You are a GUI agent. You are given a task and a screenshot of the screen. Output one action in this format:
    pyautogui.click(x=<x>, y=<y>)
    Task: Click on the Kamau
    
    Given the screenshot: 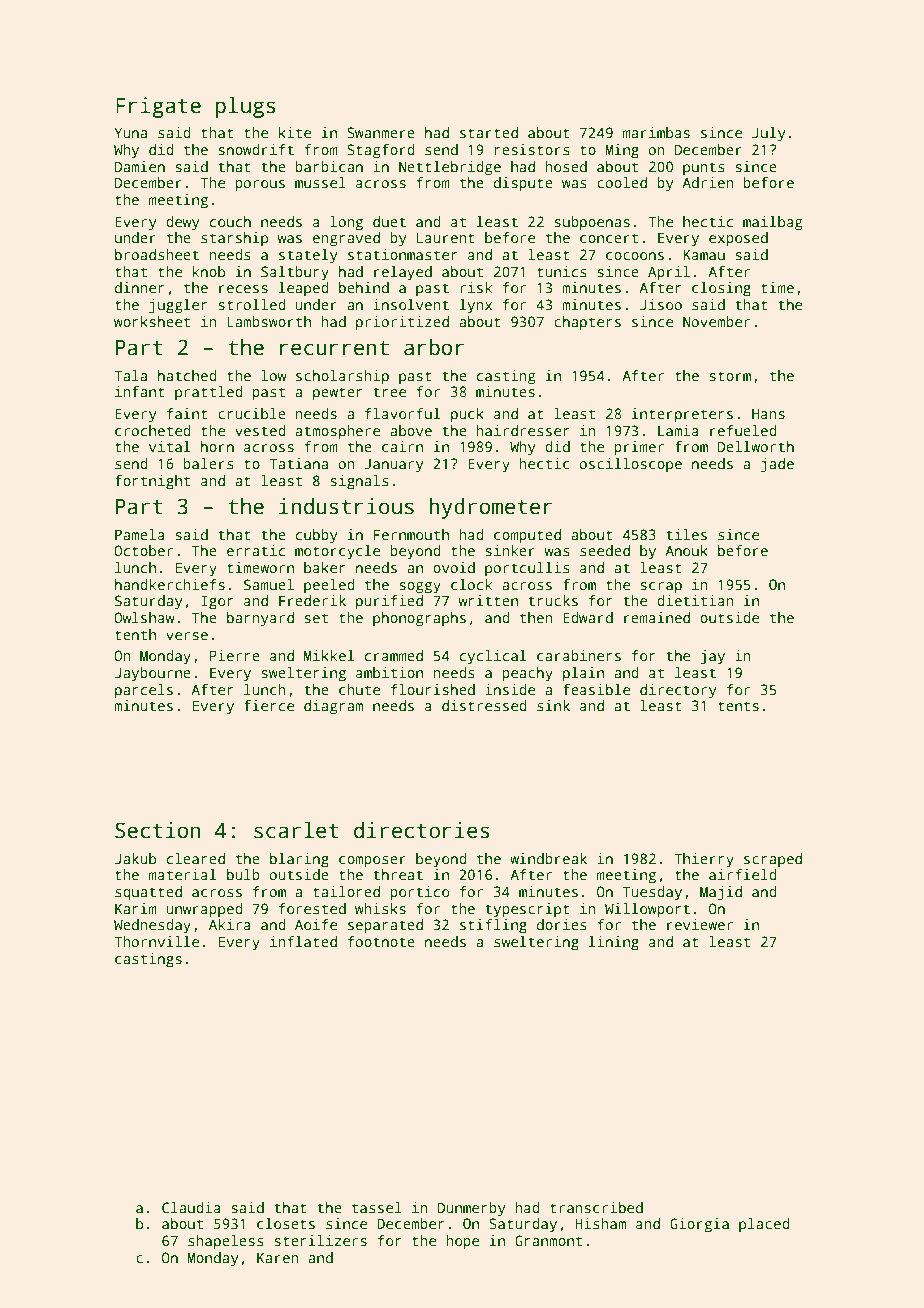 What is the action you would take?
    pyautogui.click(x=704, y=254)
